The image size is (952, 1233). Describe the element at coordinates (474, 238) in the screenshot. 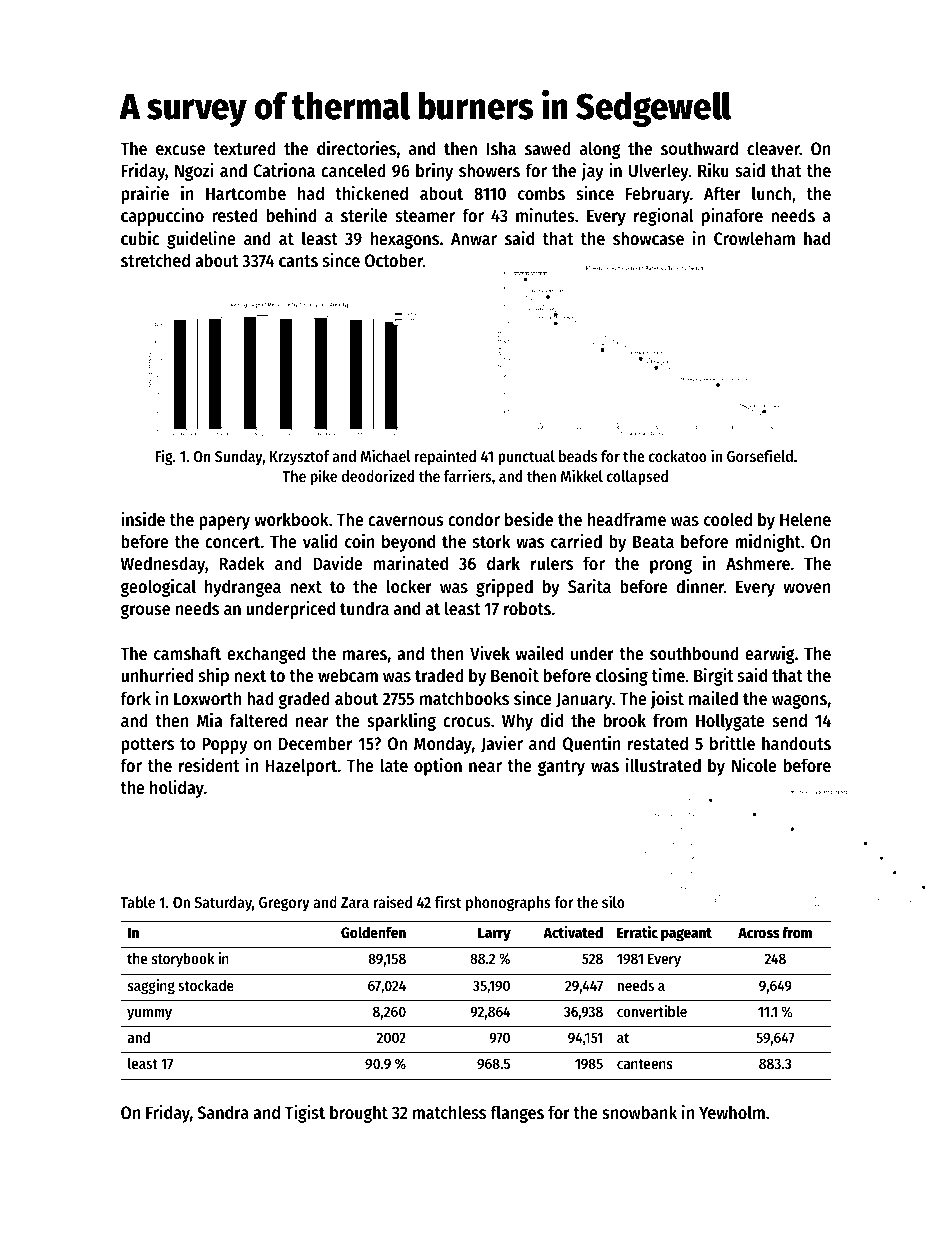

I see `Anwar` at that location.
